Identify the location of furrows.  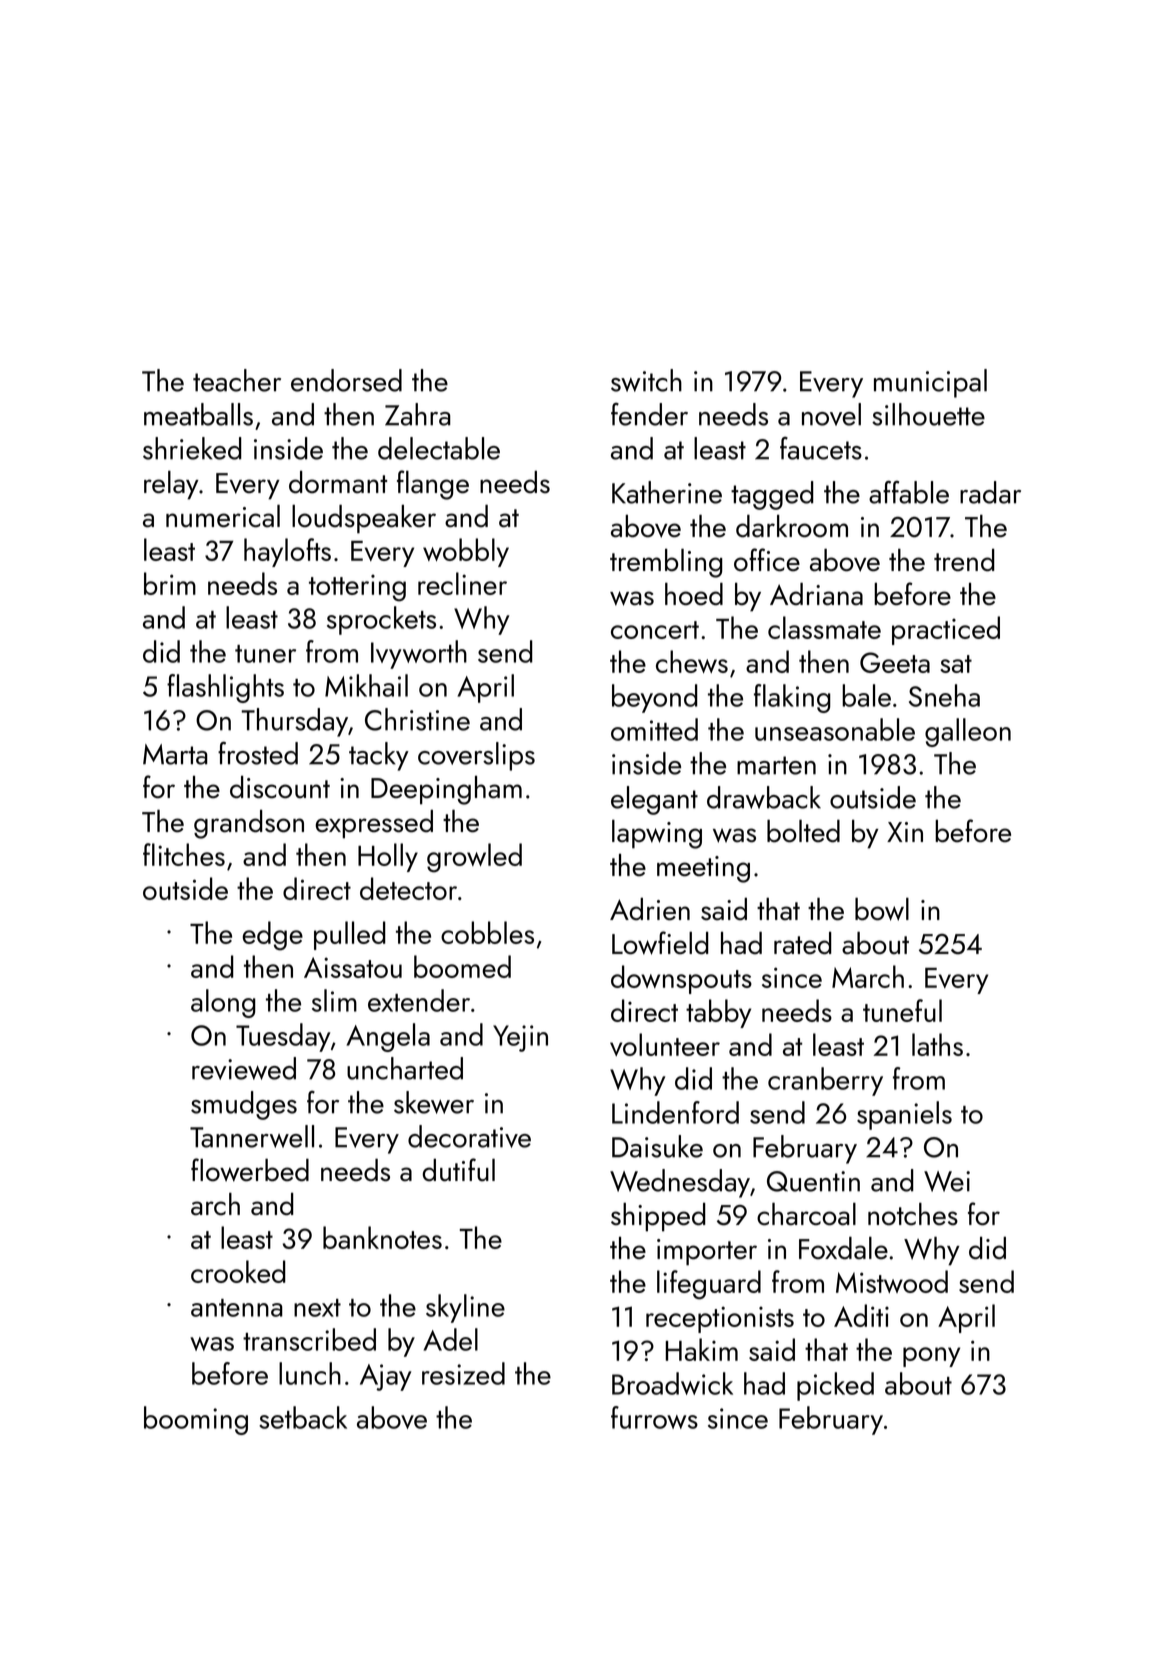
(654, 1417).
